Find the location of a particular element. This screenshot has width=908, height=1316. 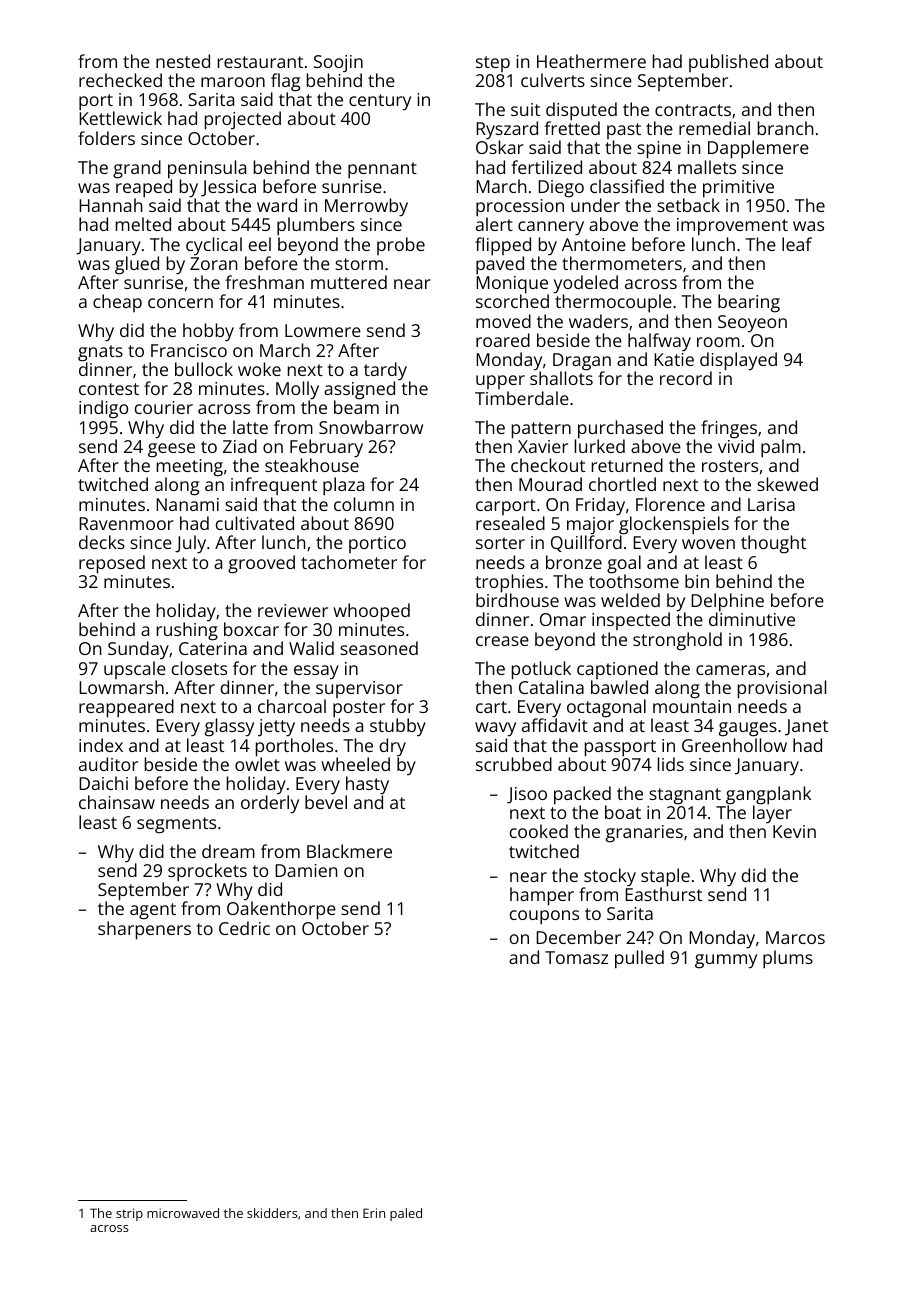

Marcos is located at coordinates (795, 937).
